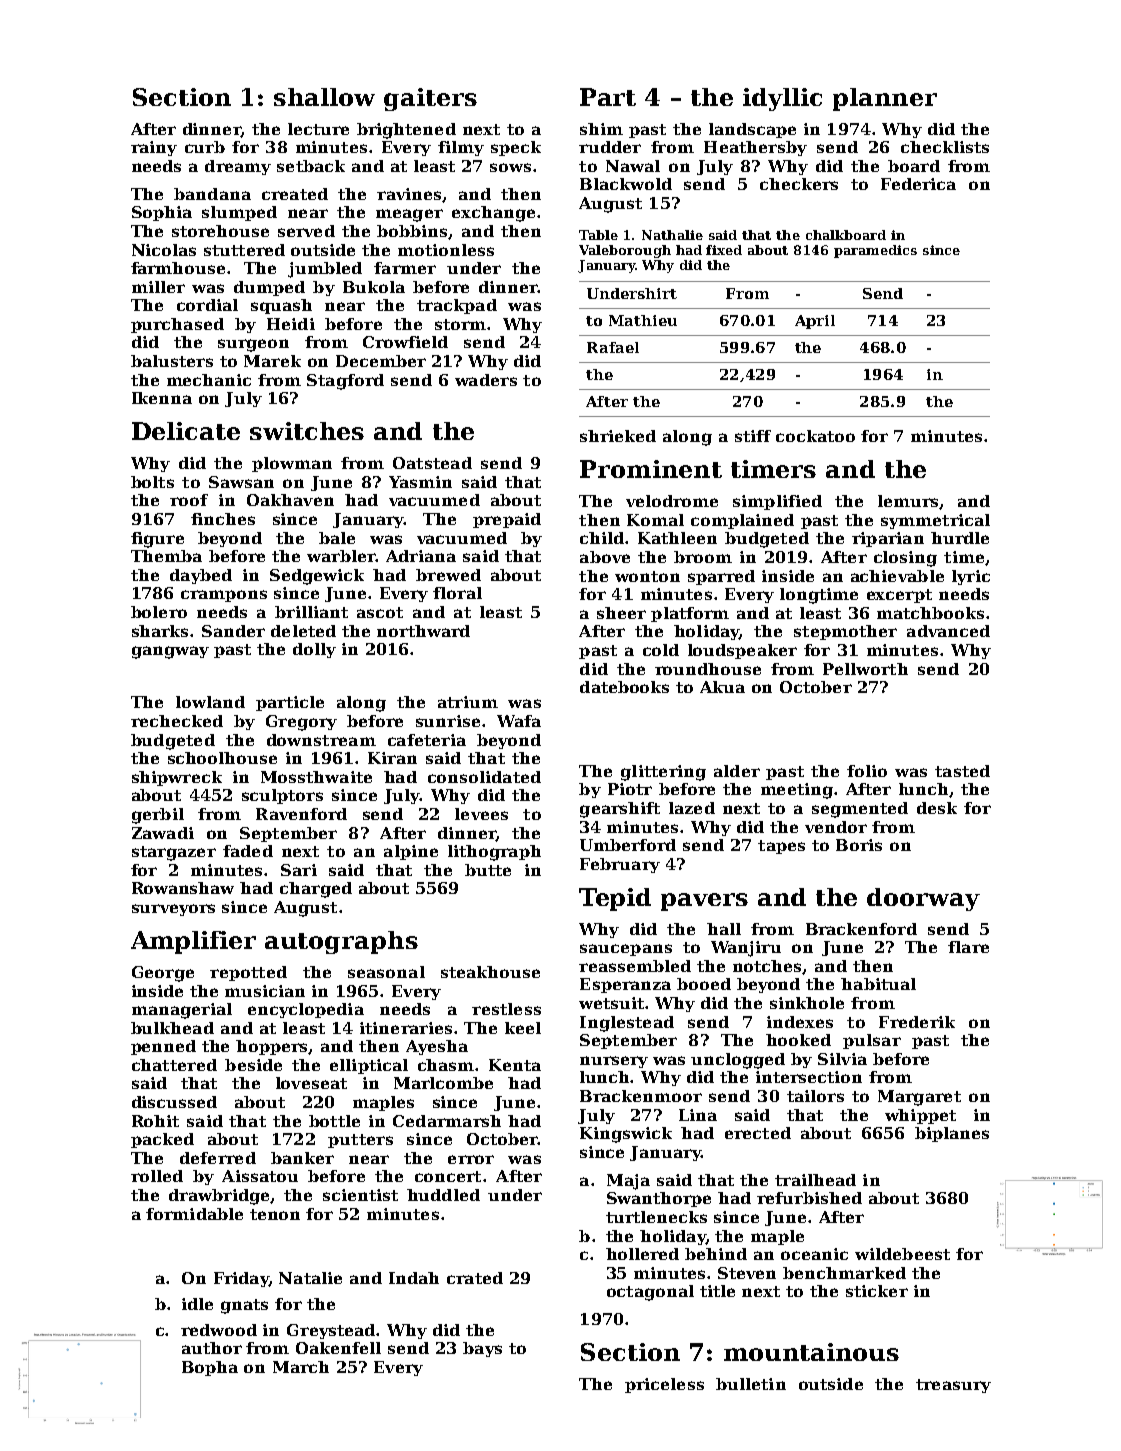  I want to click on mechanic, so click(209, 380).
